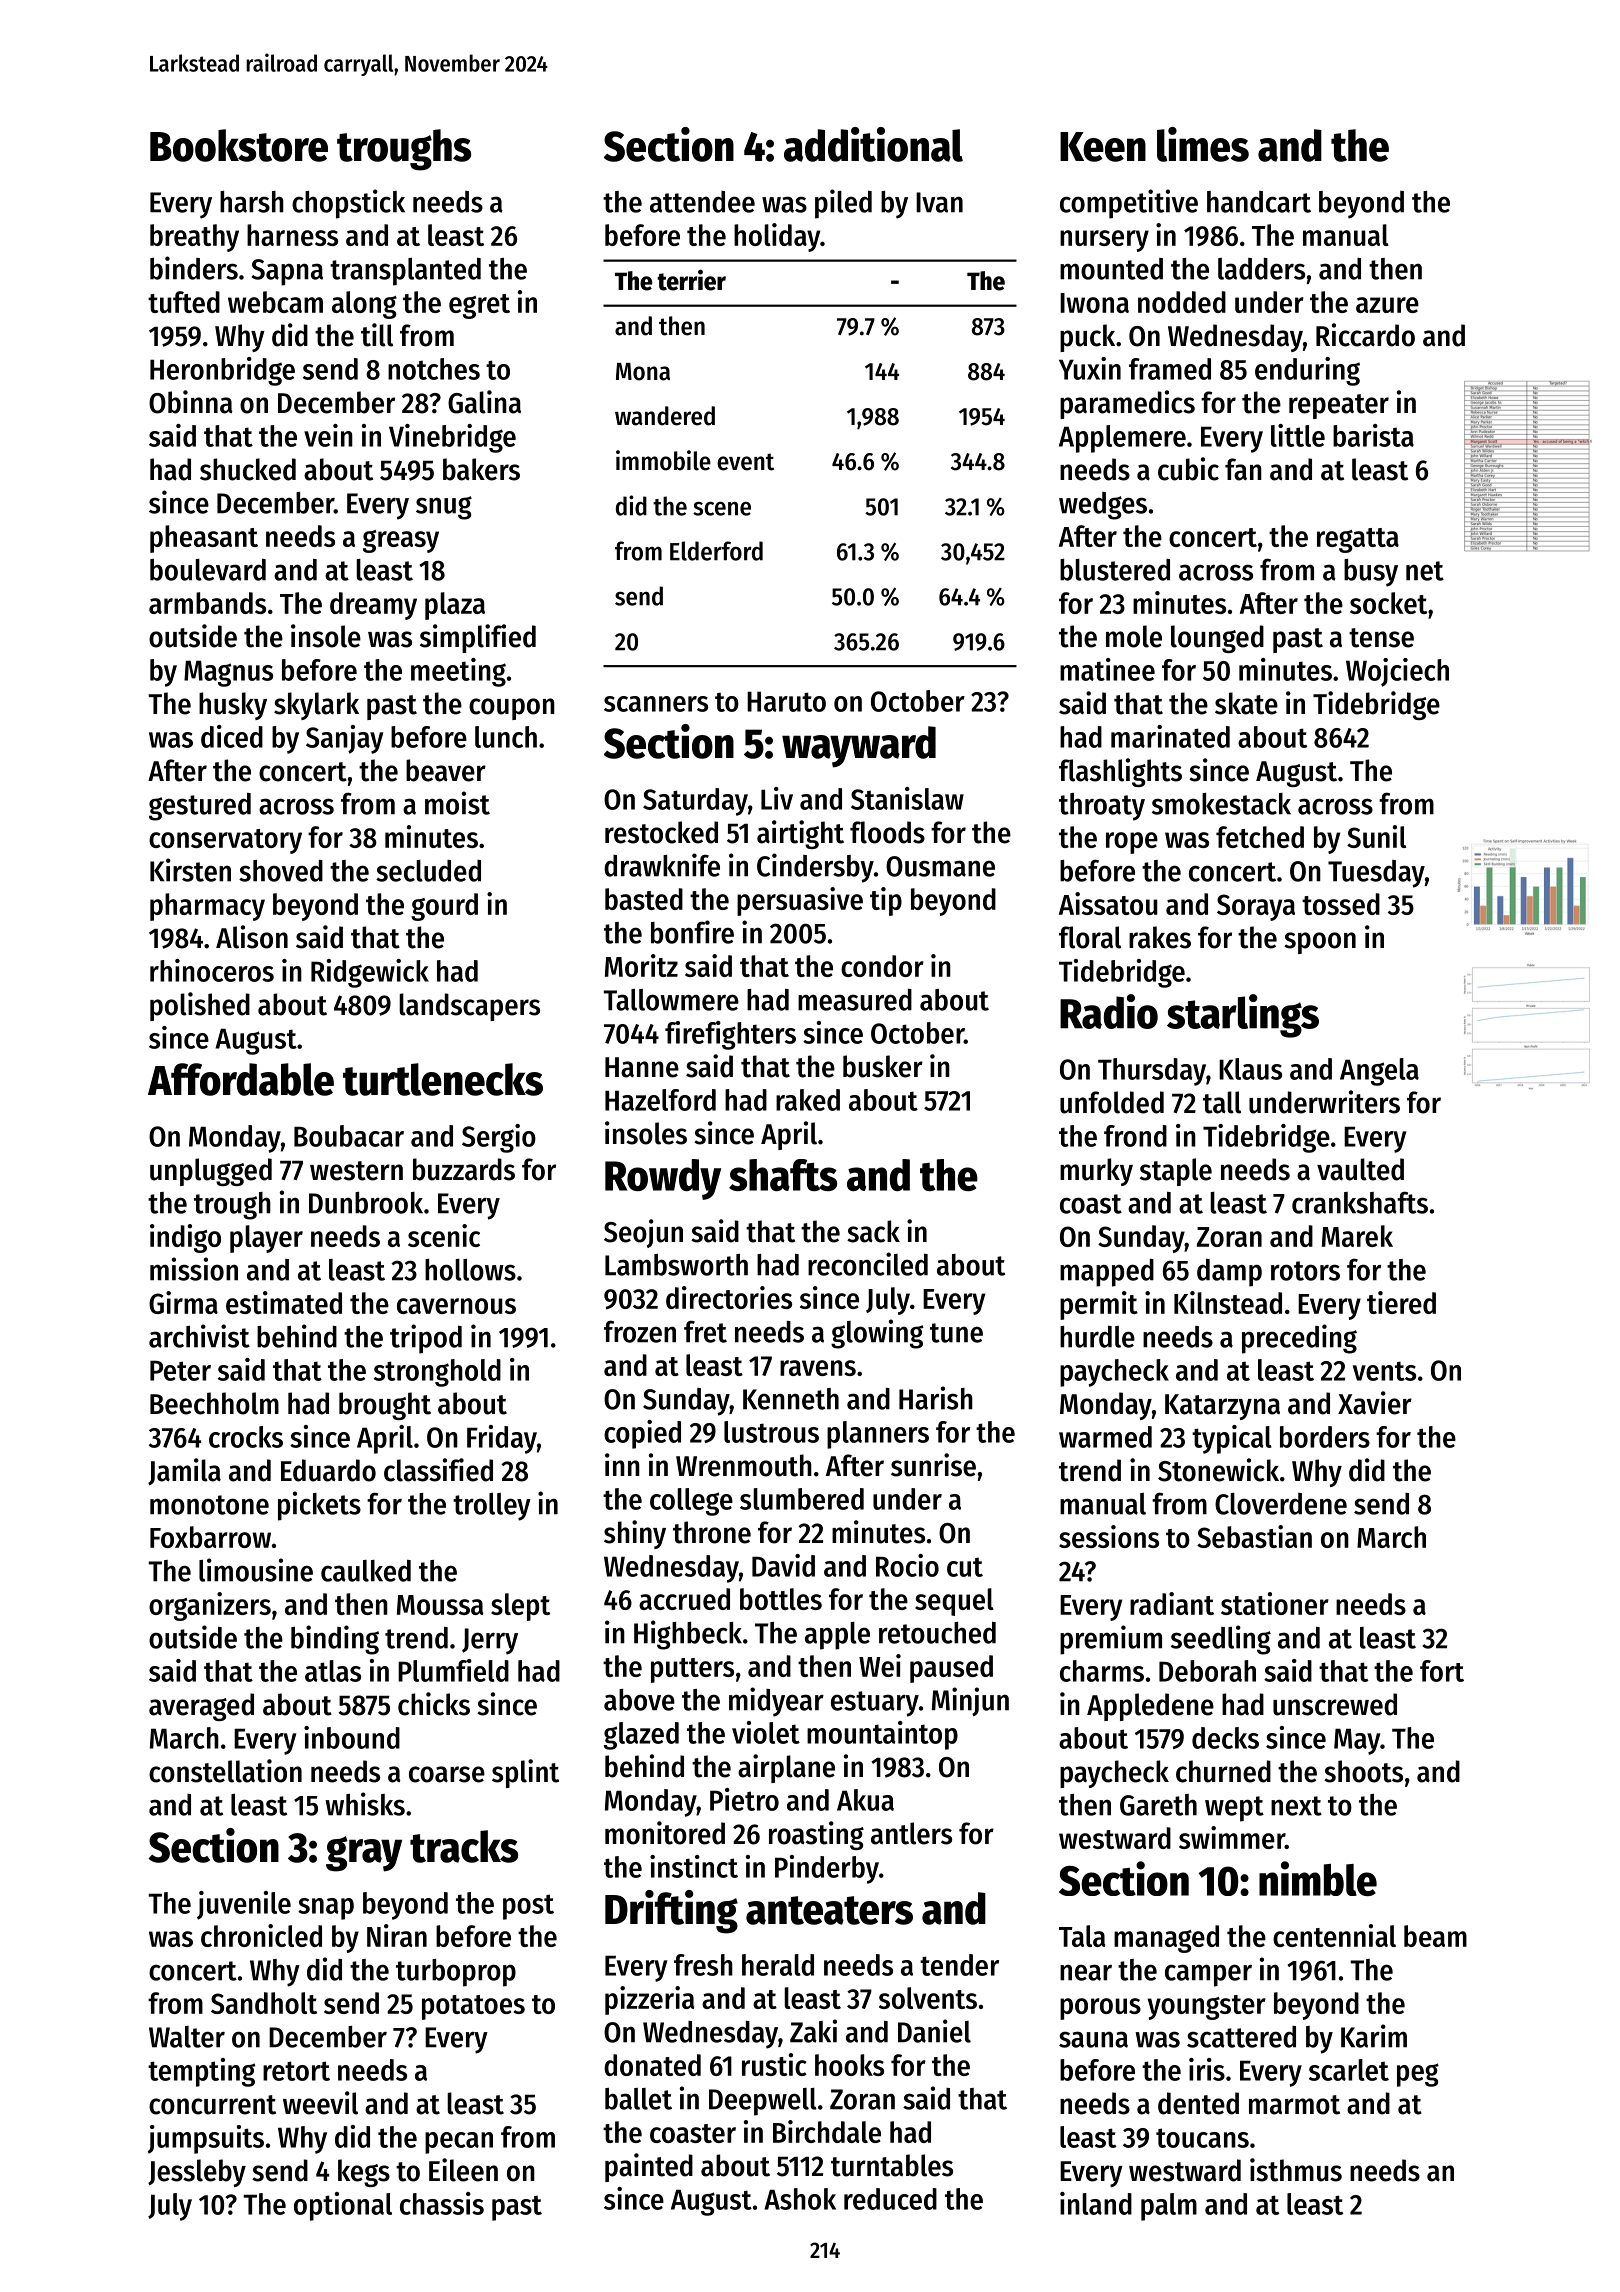 Image resolution: width=1620 pixels, height=2292 pixels. I want to click on Deepwell, so click(763, 2102).
